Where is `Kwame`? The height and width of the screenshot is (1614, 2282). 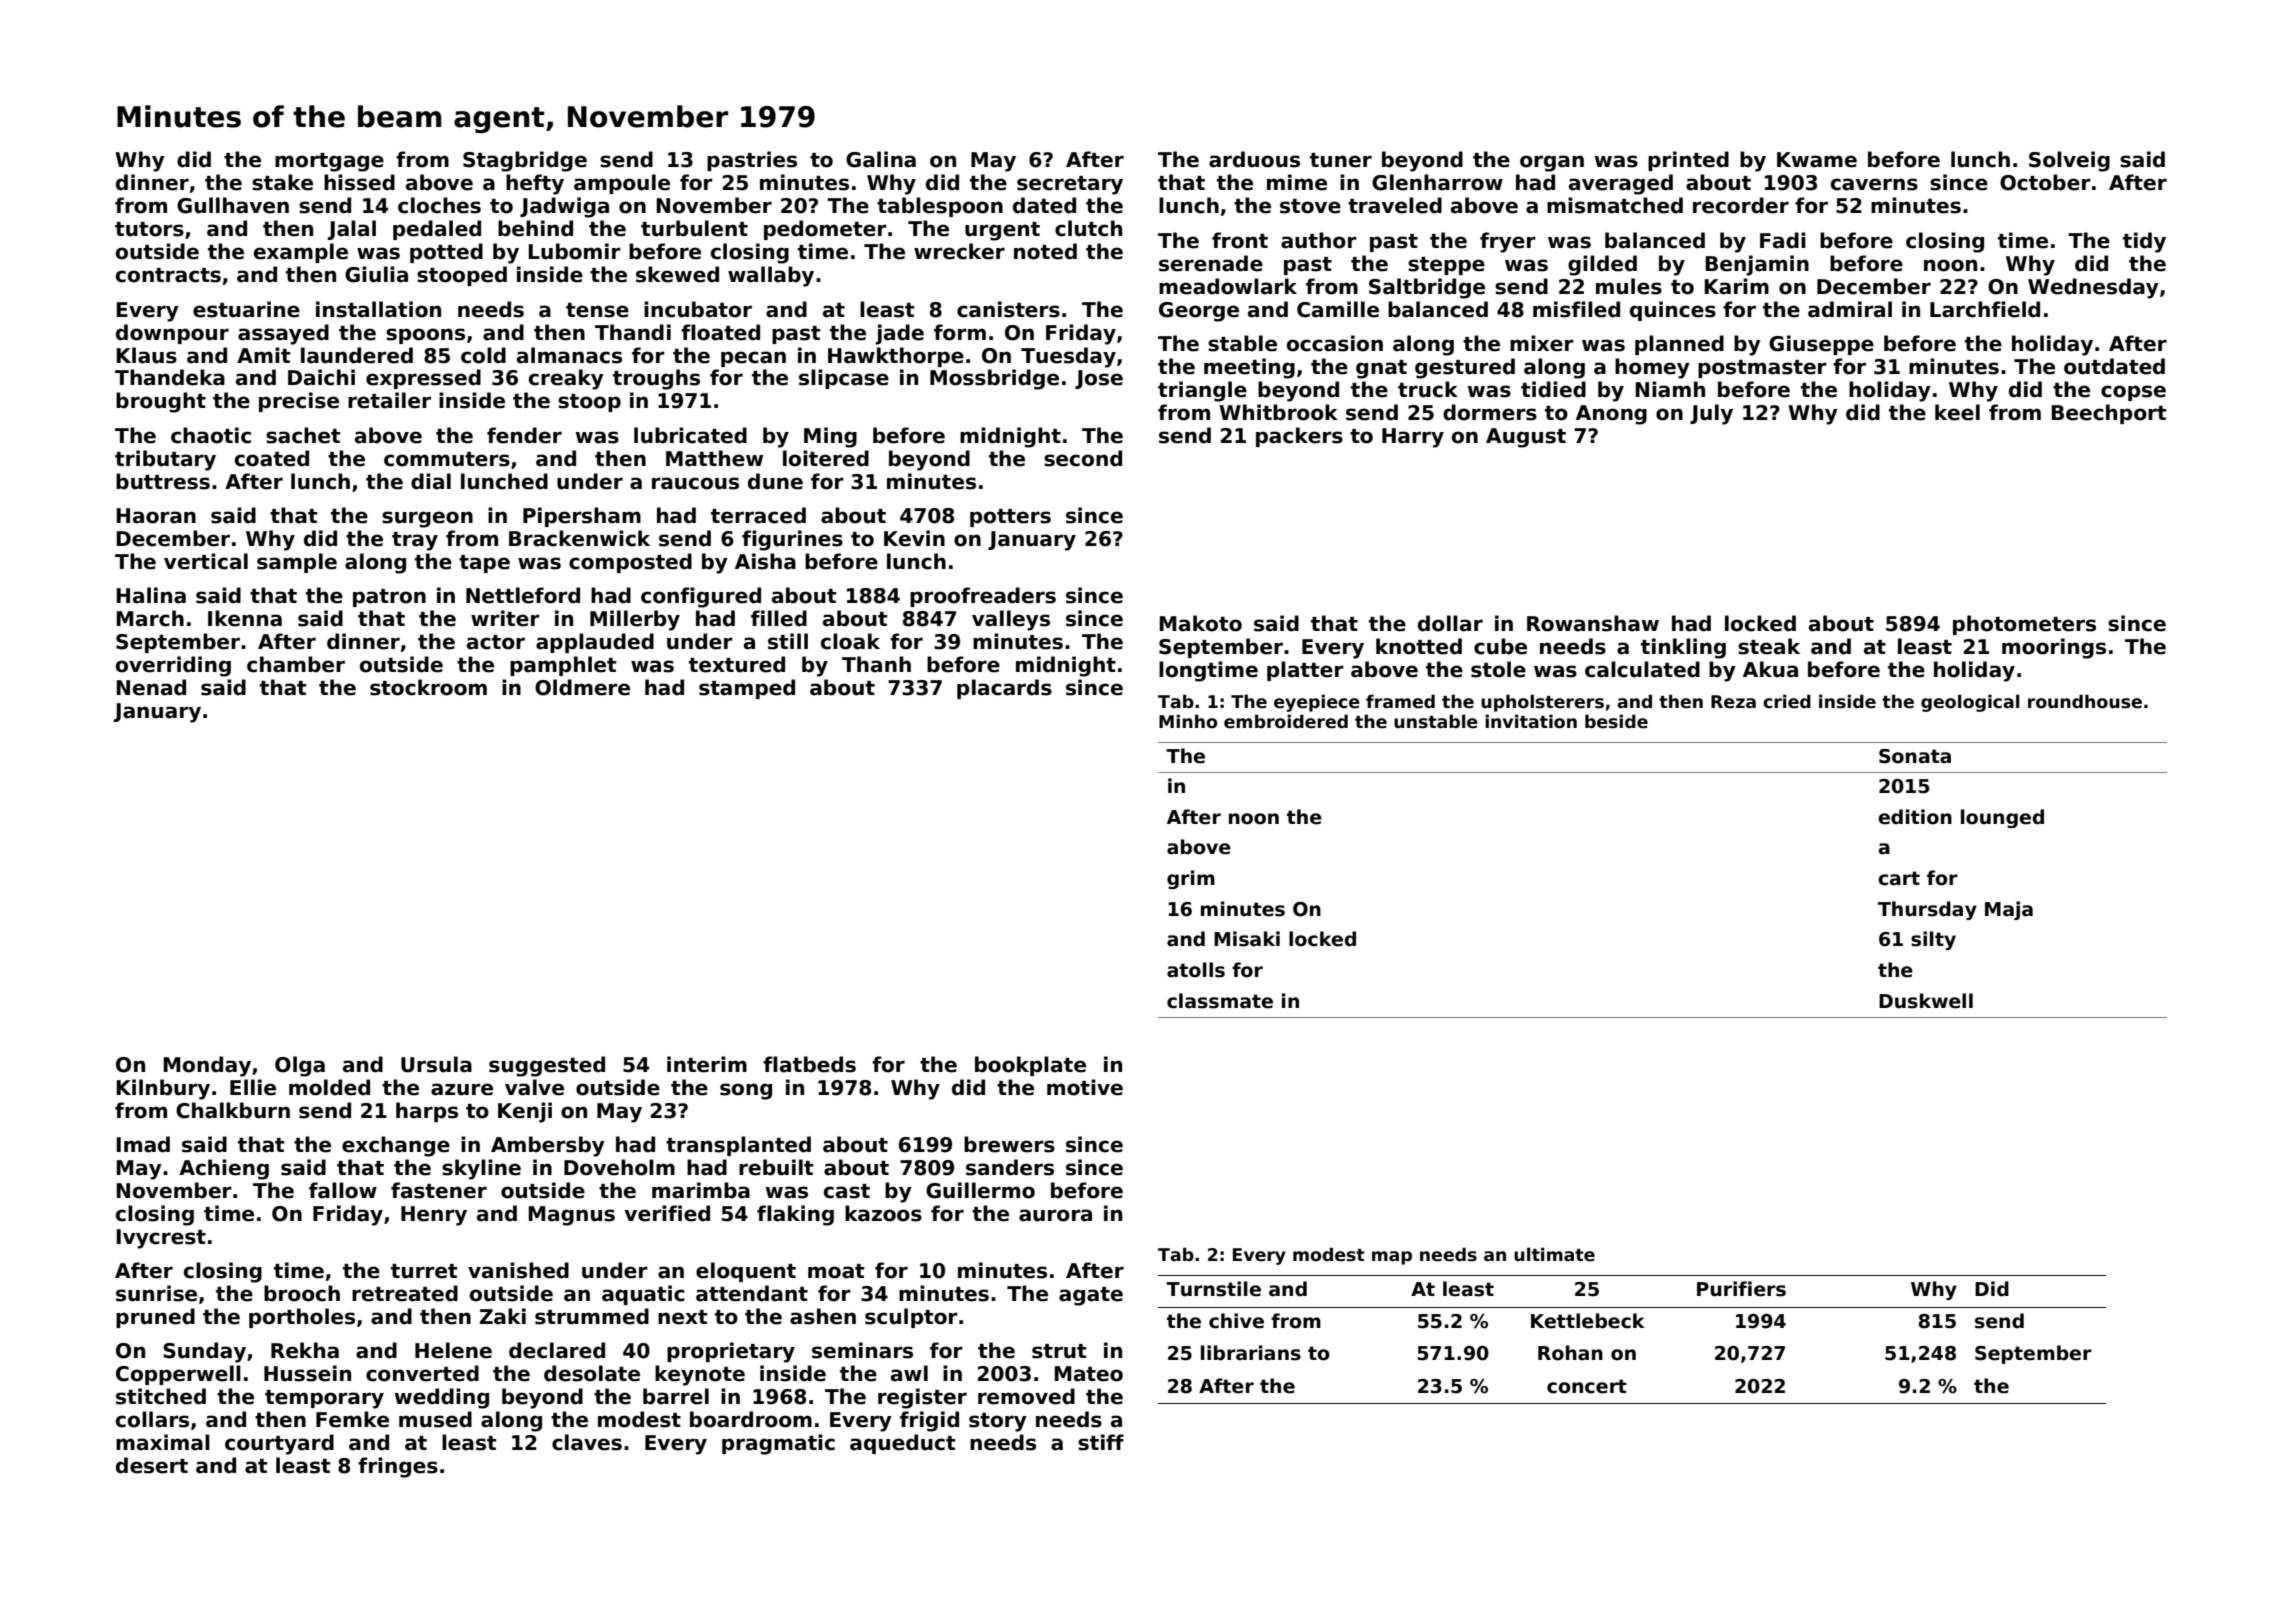 Kwame is located at coordinates (1817, 160).
